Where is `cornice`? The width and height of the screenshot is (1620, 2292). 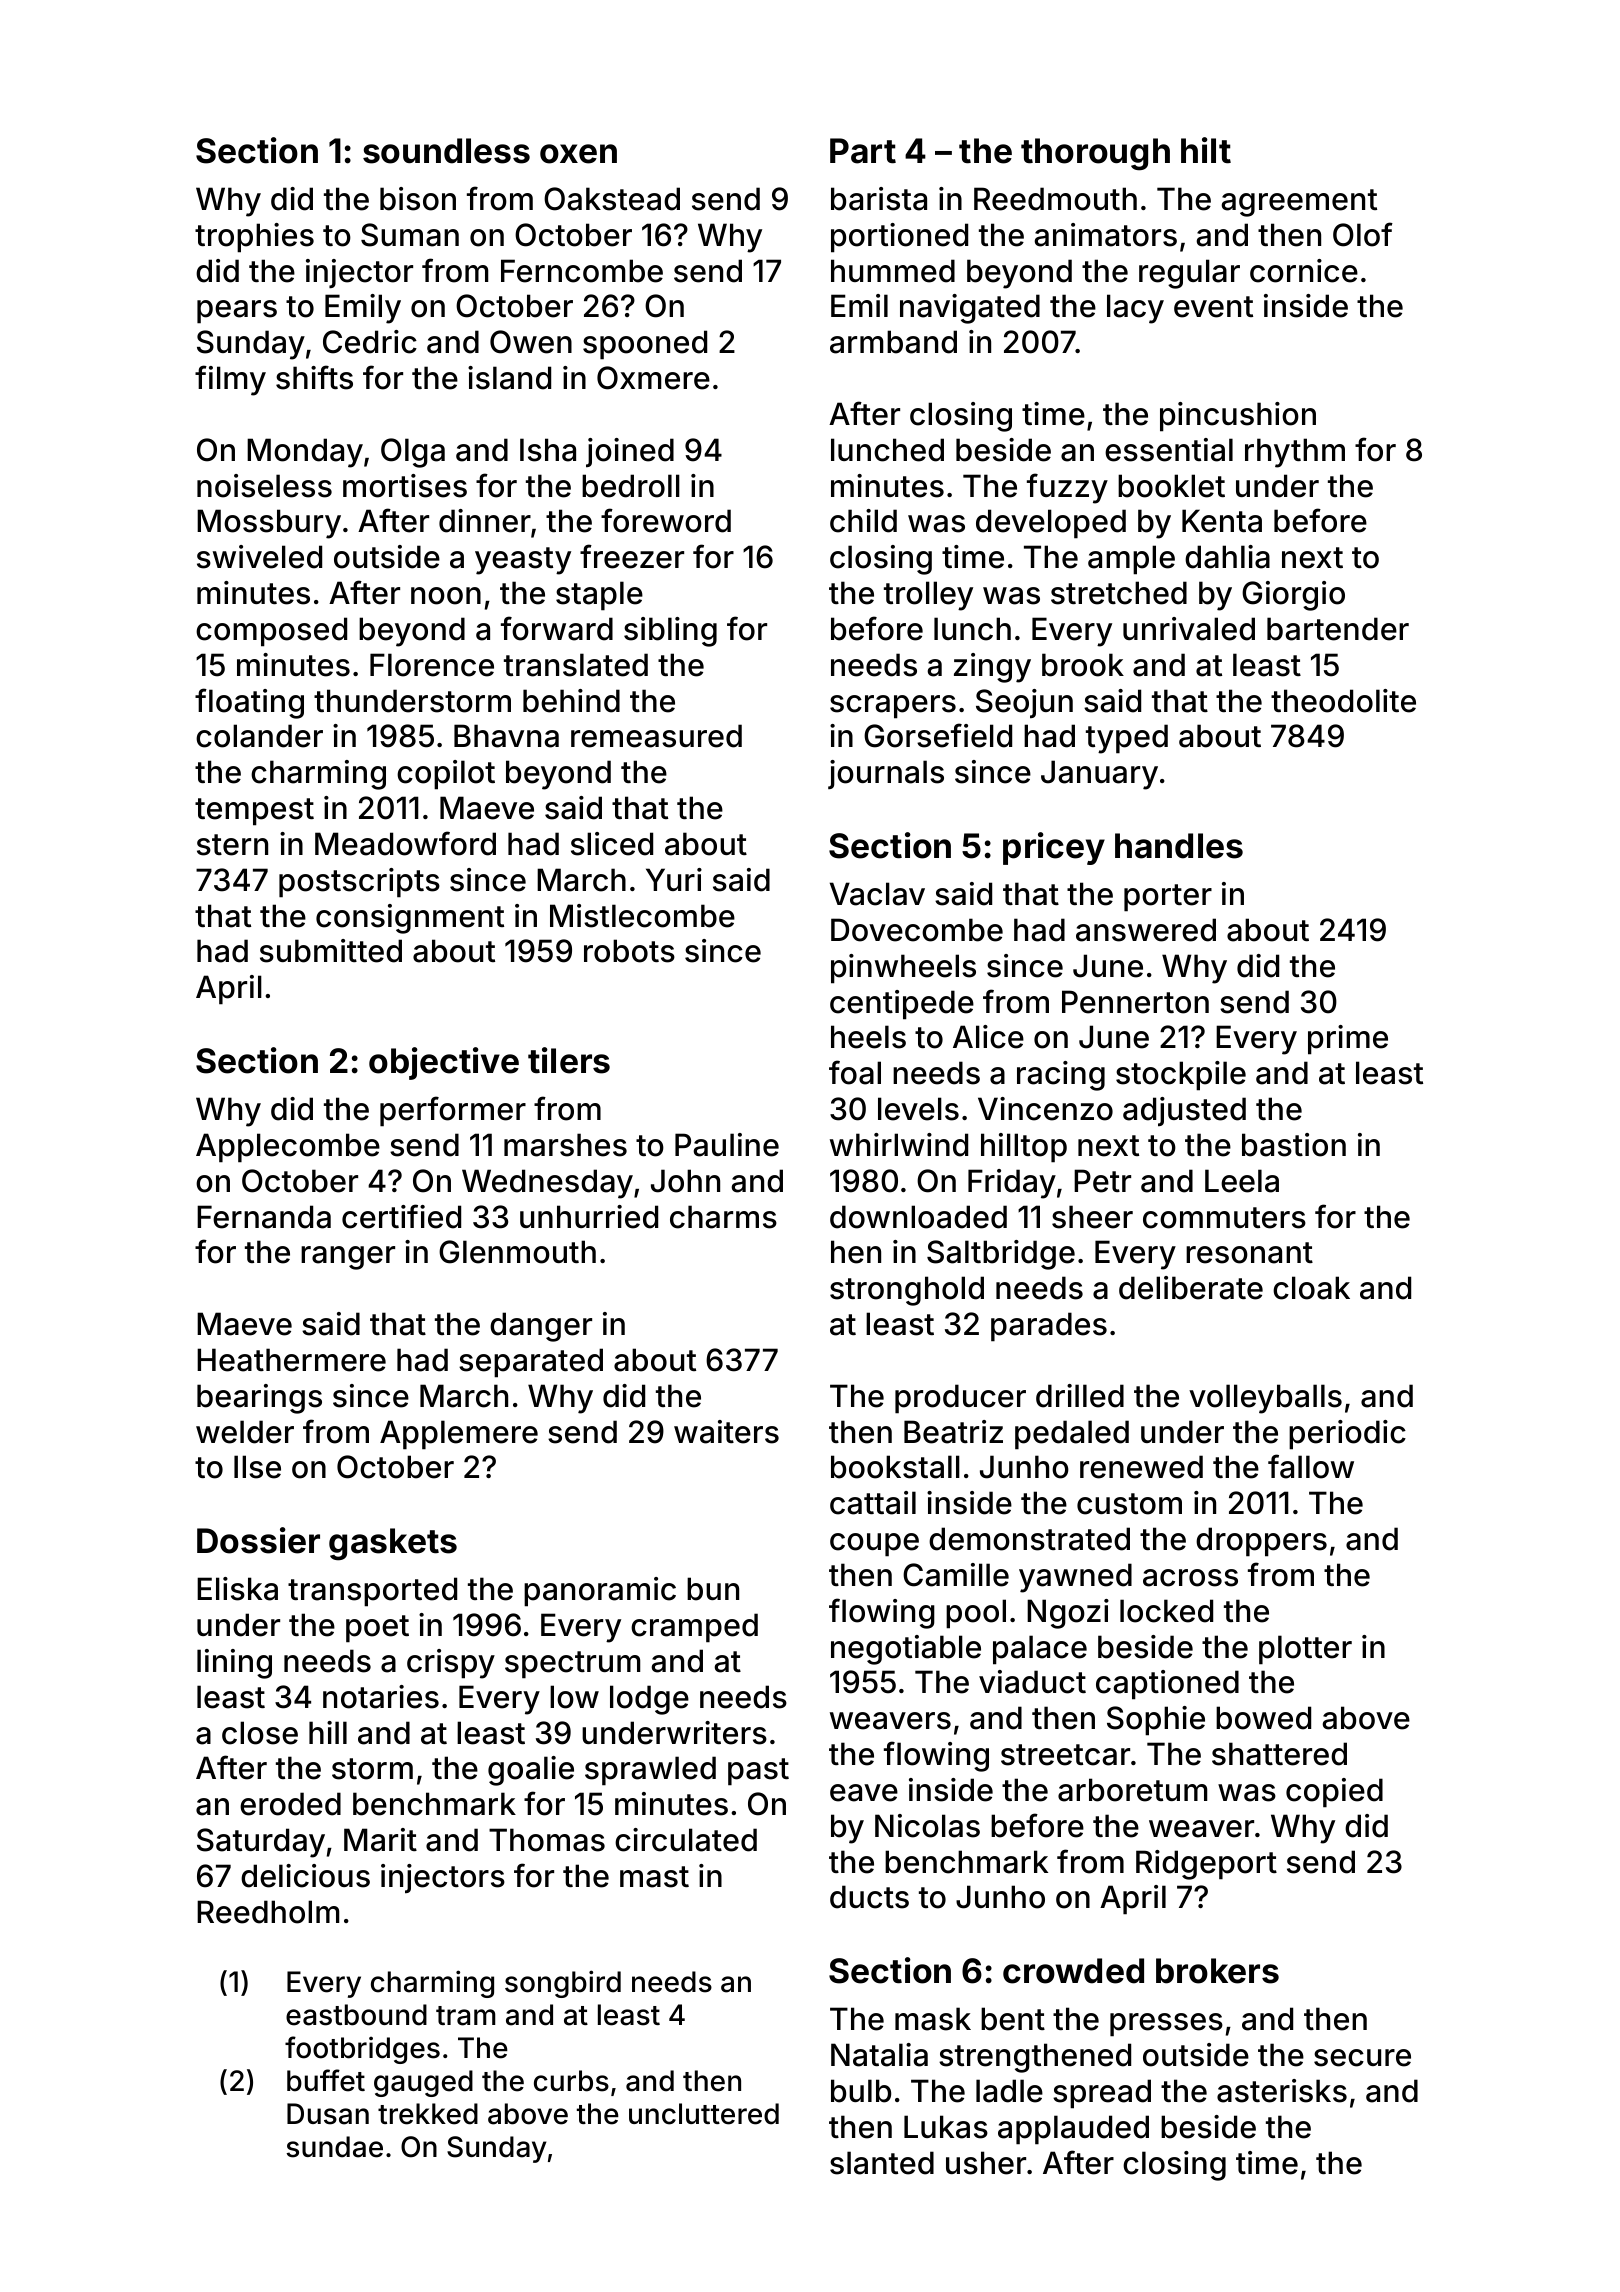 cornice is located at coordinates (1304, 271).
